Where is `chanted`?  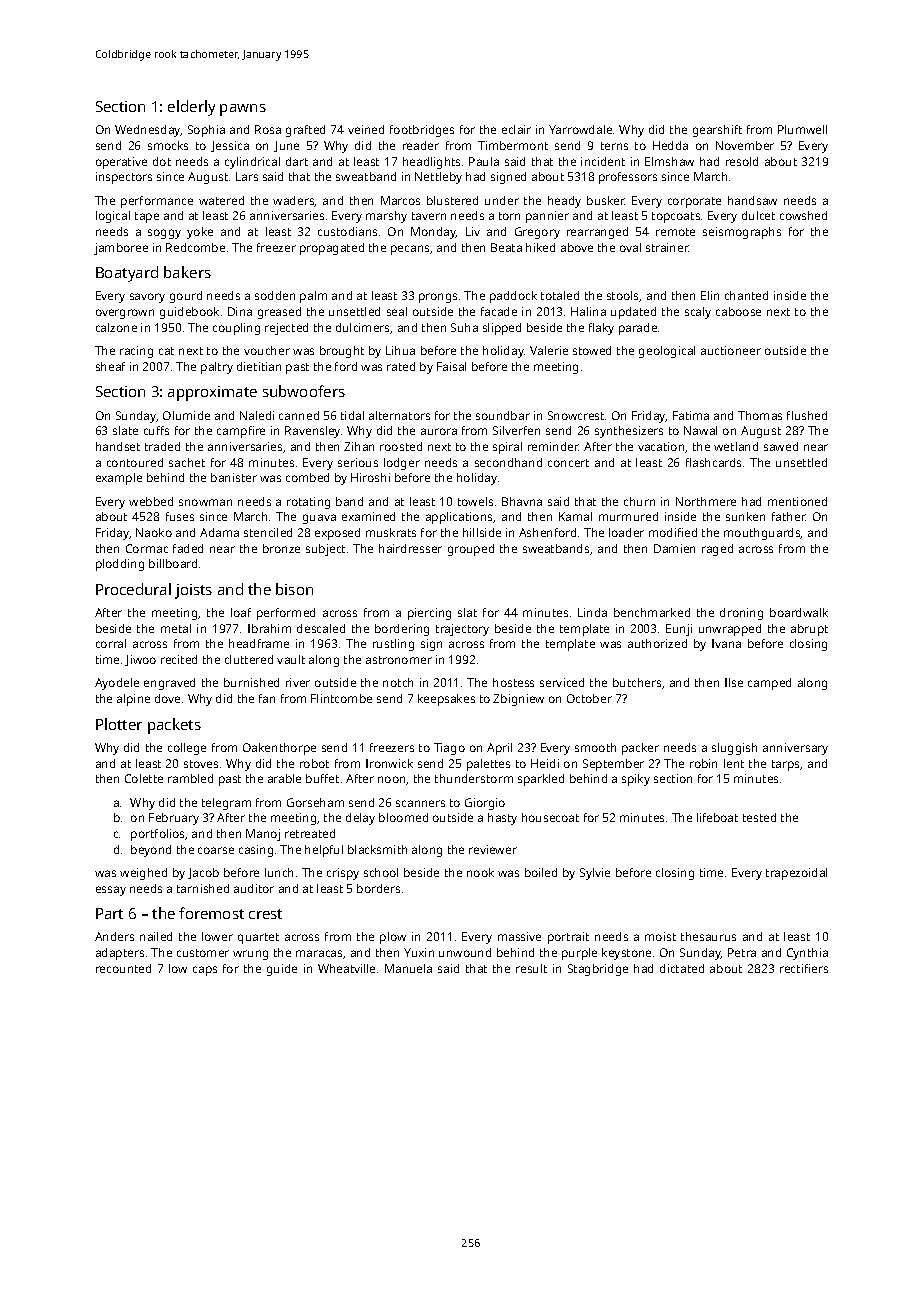 chanted is located at coordinates (746, 295).
